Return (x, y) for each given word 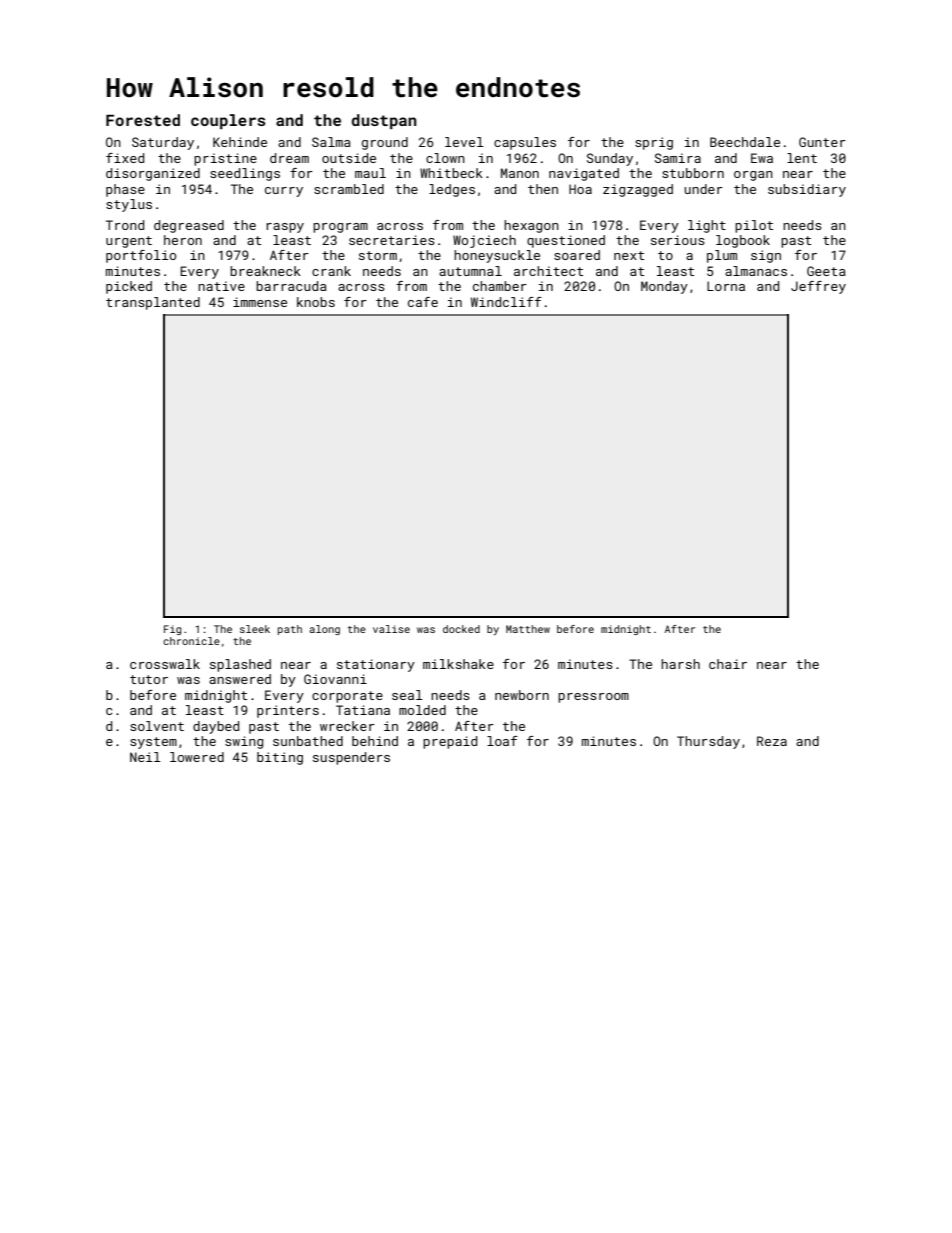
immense (260, 302)
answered (240, 679)
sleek (255, 629)
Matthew (528, 629)
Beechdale (745, 142)
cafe (423, 302)
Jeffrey (818, 287)
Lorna (726, 286)
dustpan (384, 121)
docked (461, 629)
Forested (143, 120)
